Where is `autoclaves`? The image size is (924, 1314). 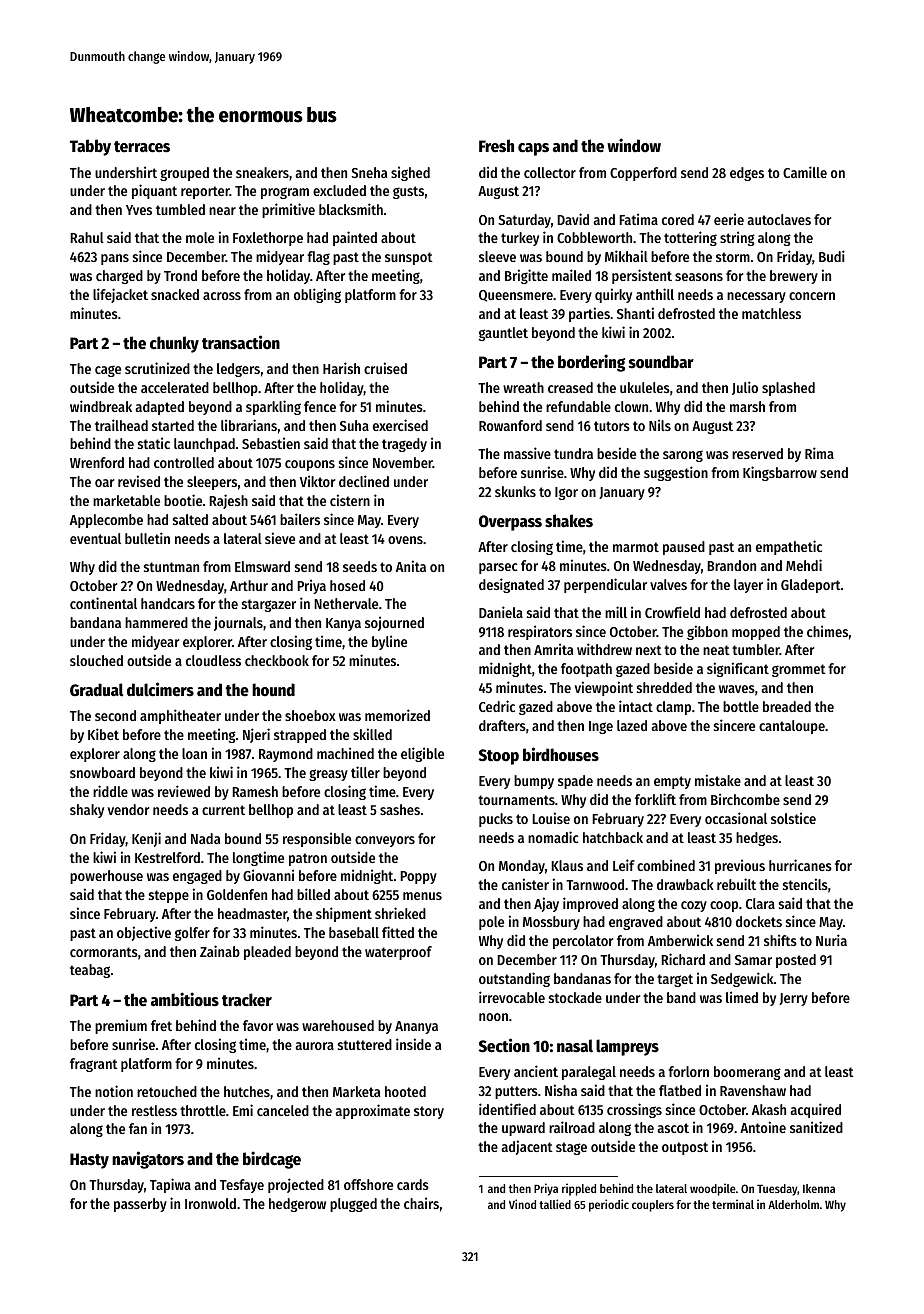 autoclaves is located at coordinates (779, 219).
